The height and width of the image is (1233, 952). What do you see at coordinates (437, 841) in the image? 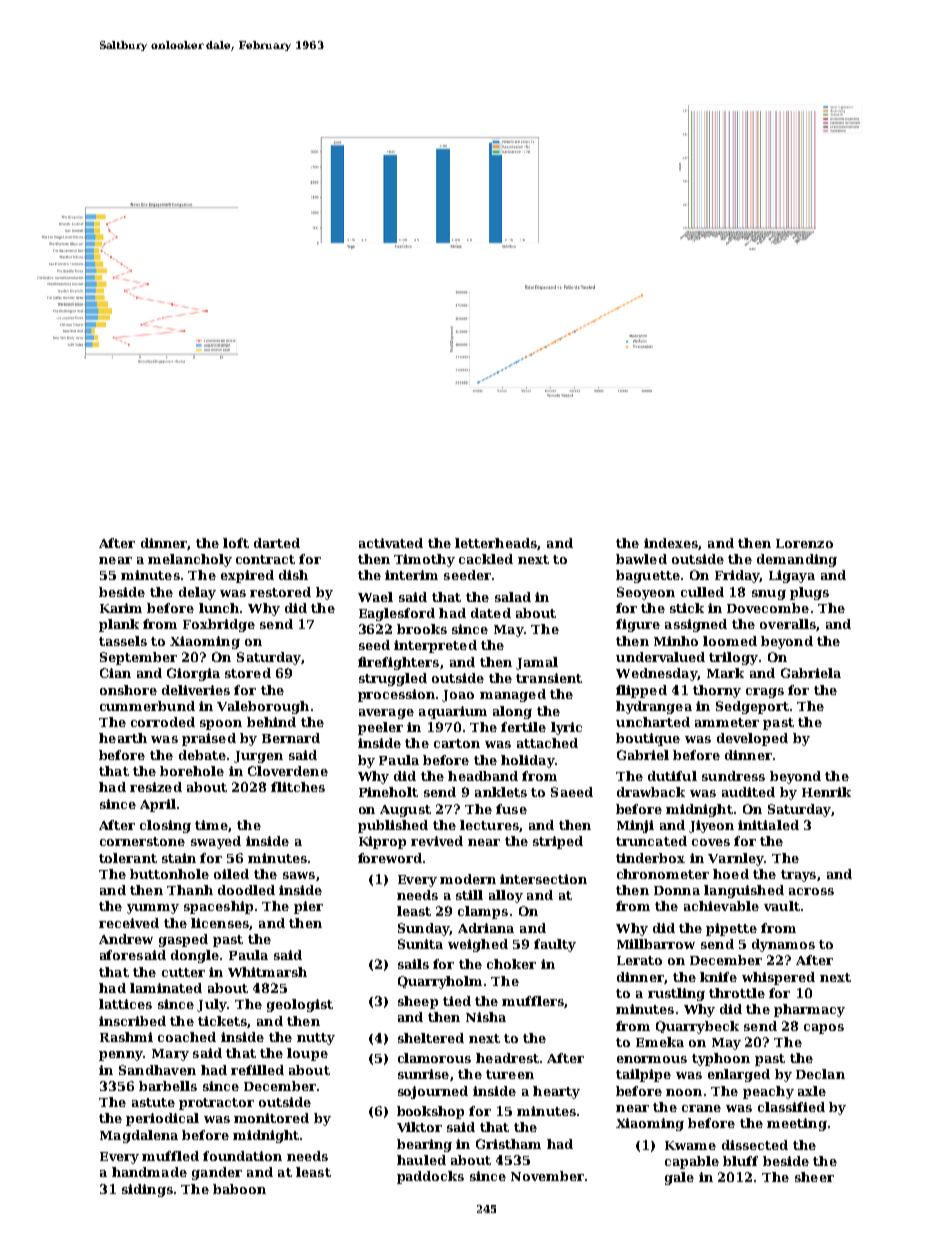
I see `revived` at bounding box center [437, 841].
